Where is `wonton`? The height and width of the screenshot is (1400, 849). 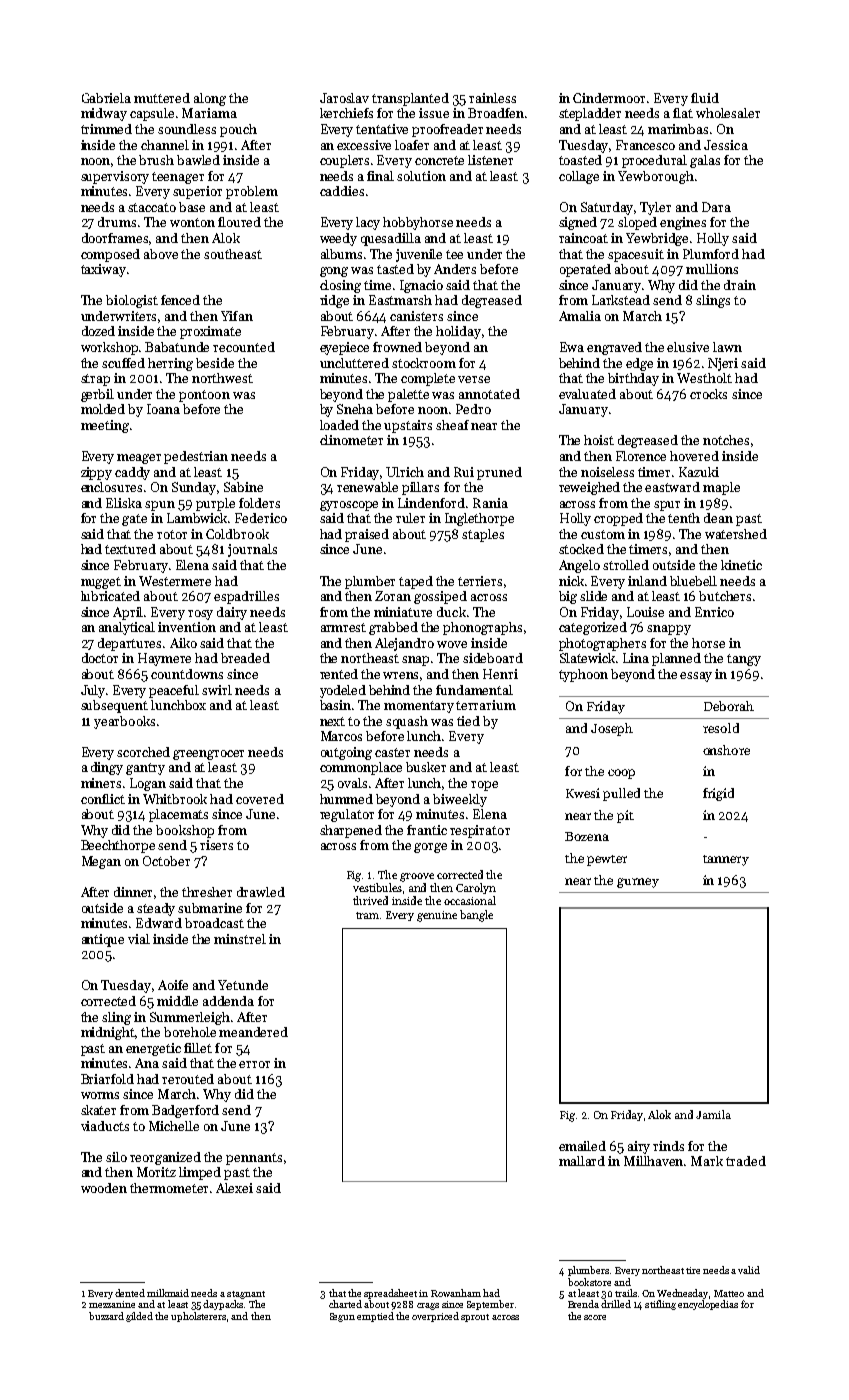
wonton is located at coordinates (192, 222).
